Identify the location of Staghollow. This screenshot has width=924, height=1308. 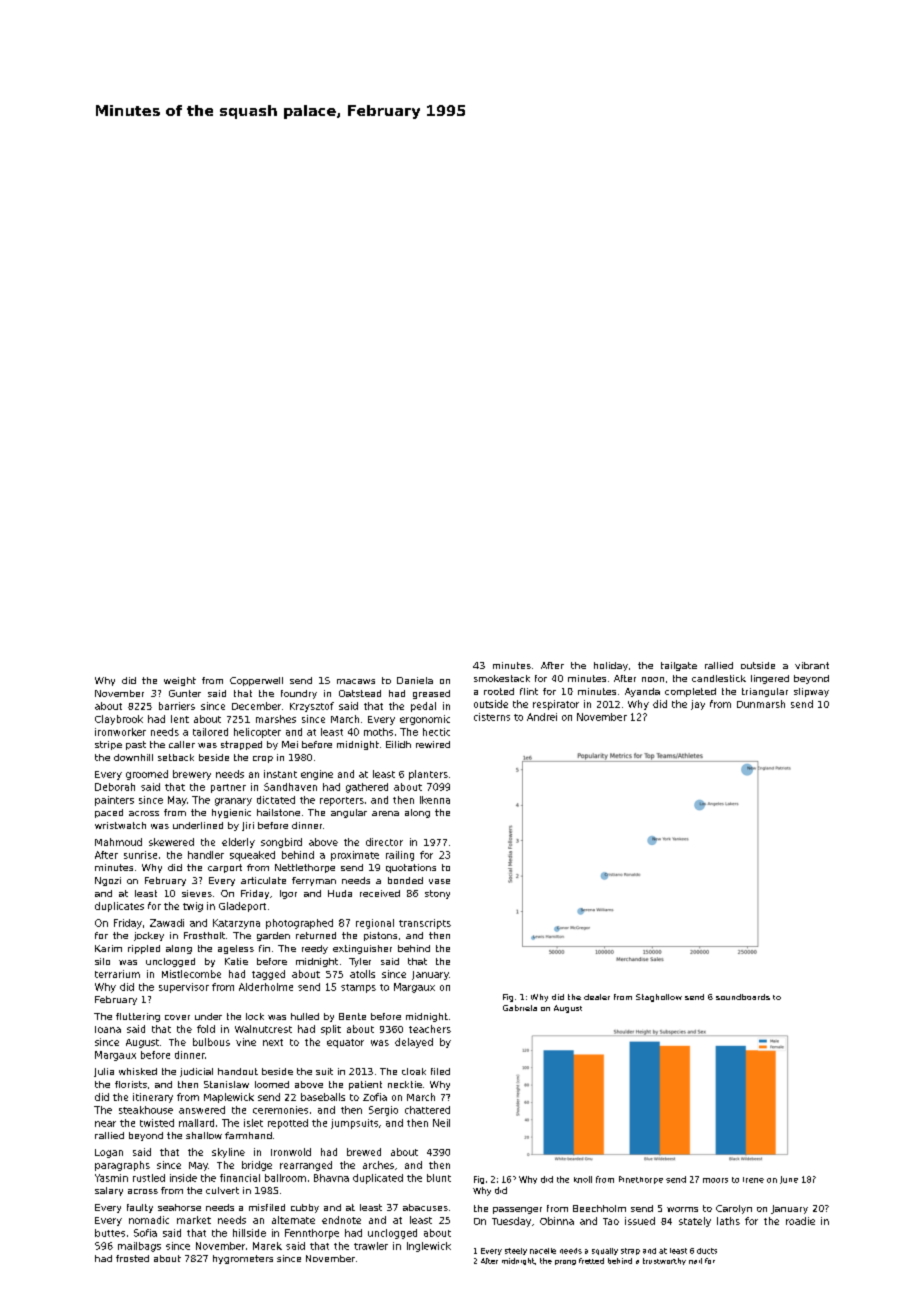
(659, 998).
